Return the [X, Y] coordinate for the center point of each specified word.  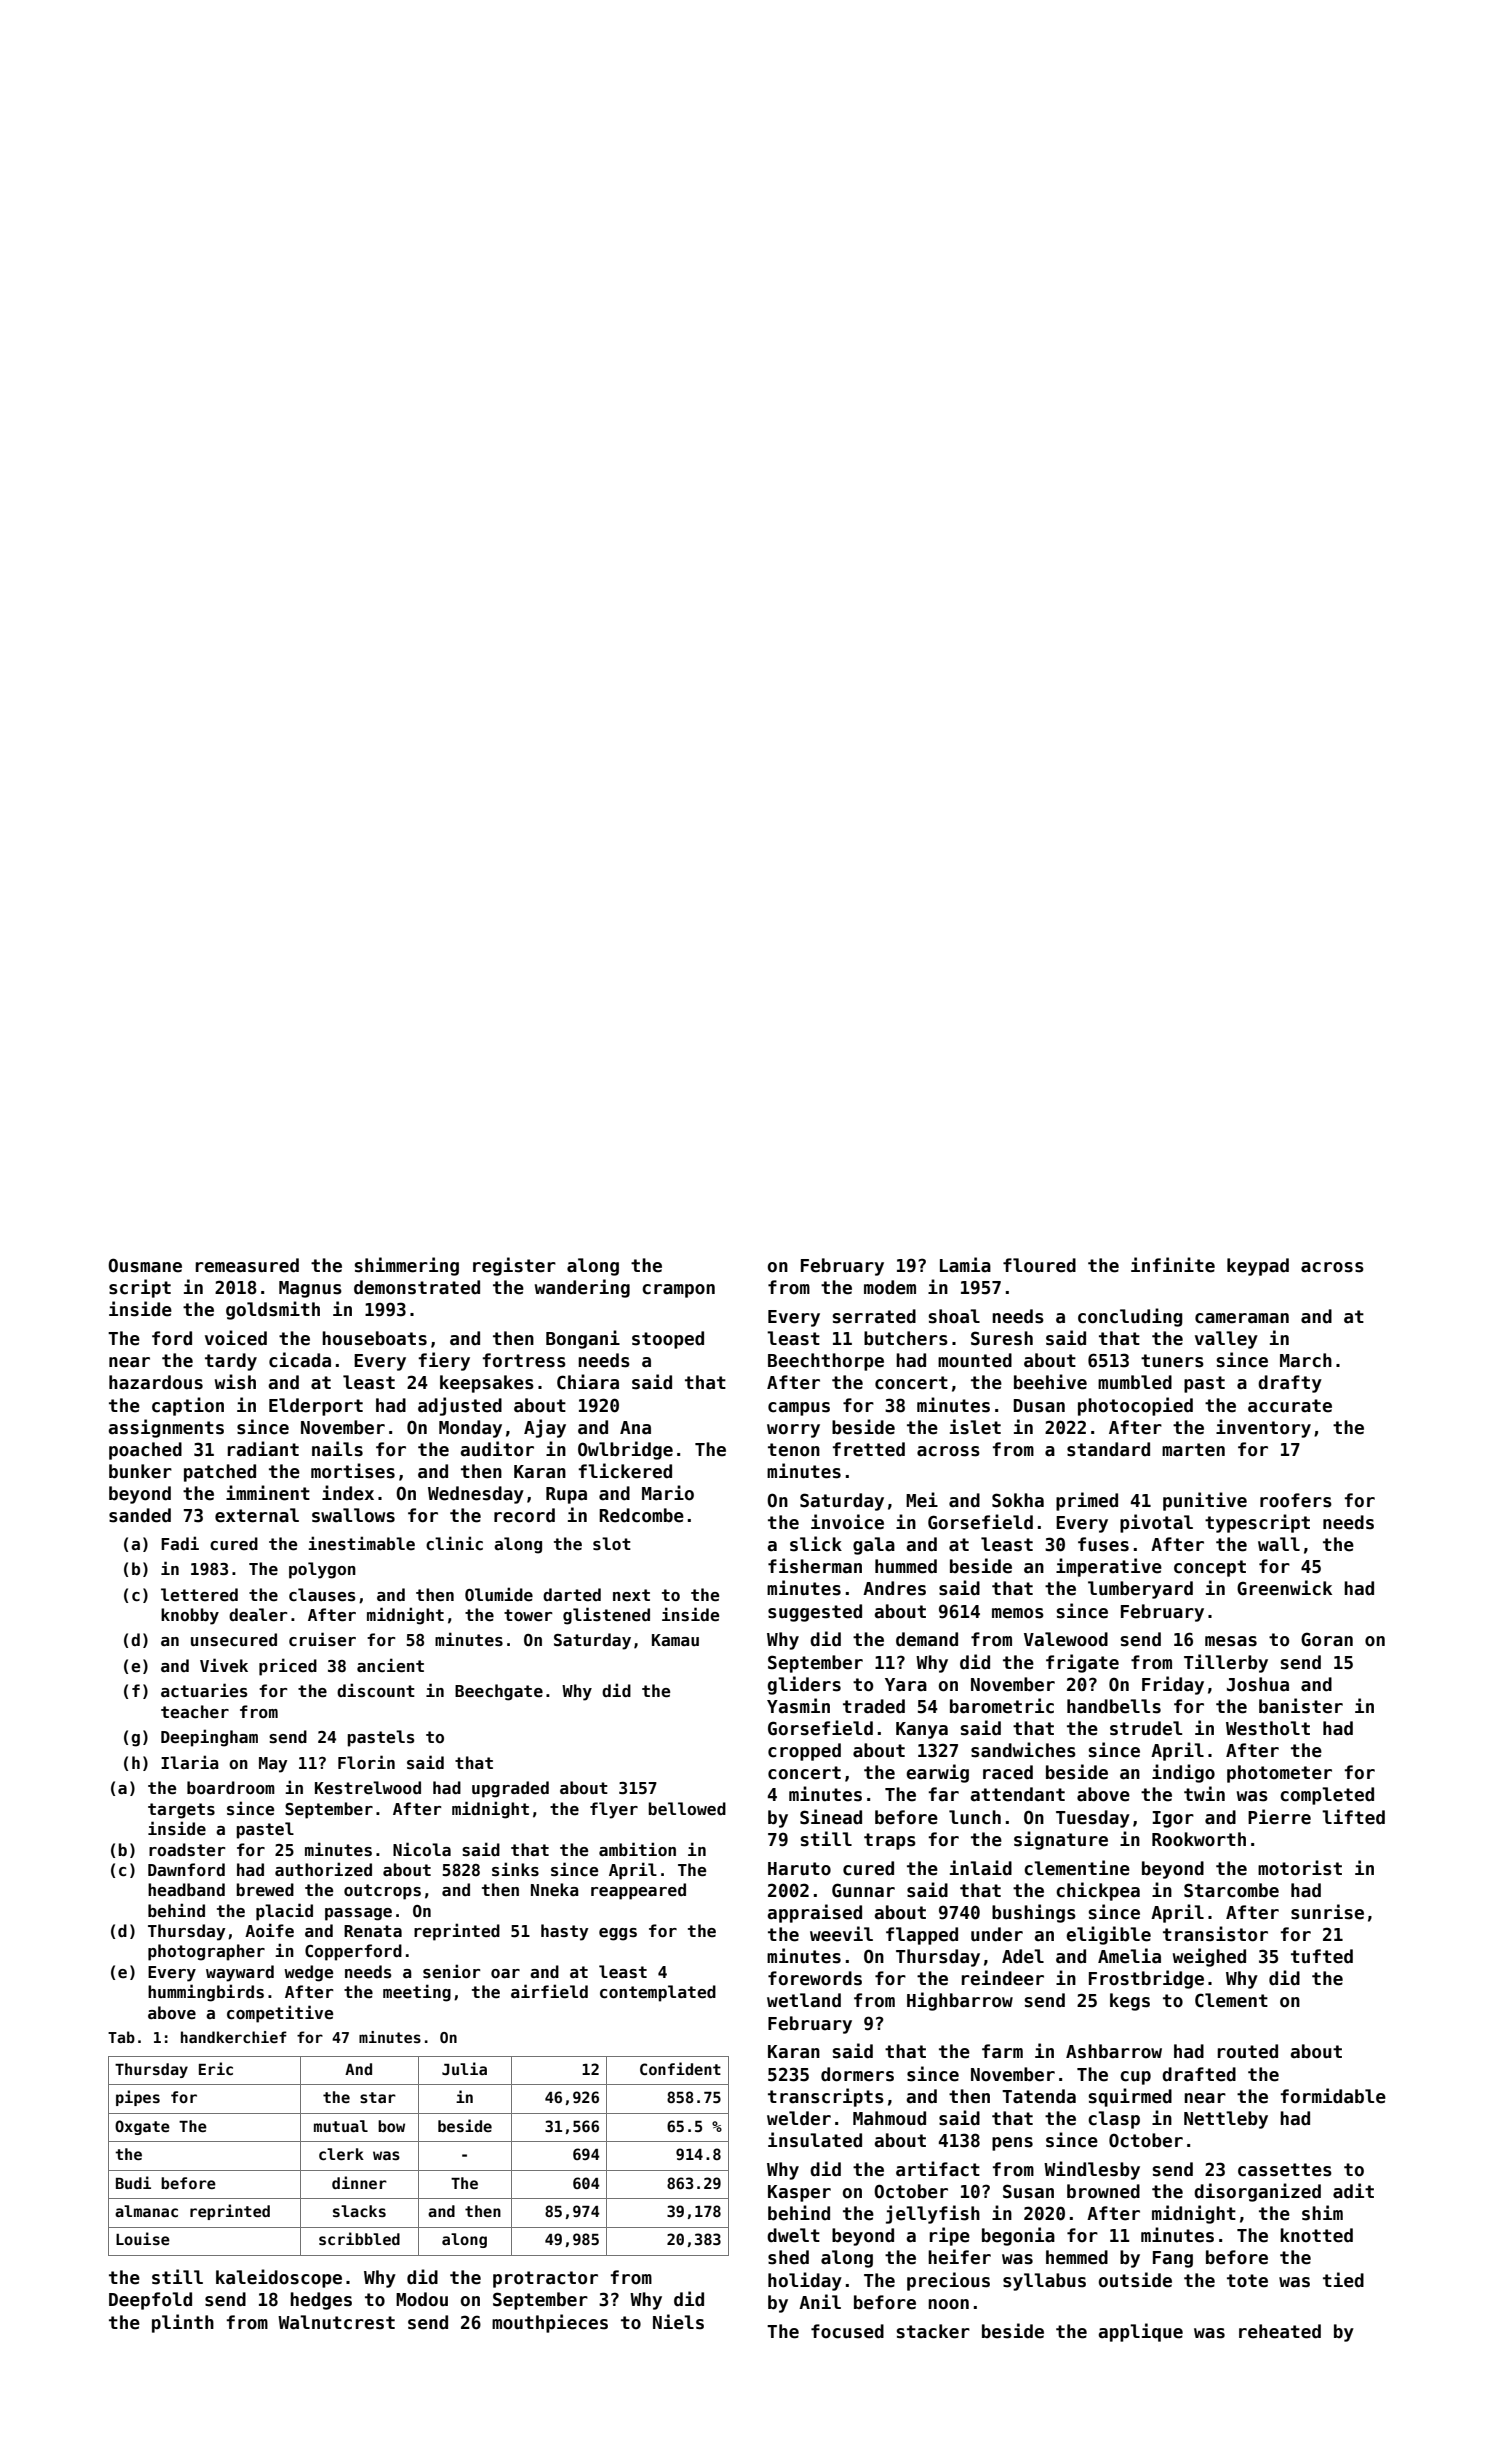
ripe [949, 2236]
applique [1141, 2332]
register [514, 1266]
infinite [1173, 1265]
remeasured [247, 1265]
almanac [146, 2211]
